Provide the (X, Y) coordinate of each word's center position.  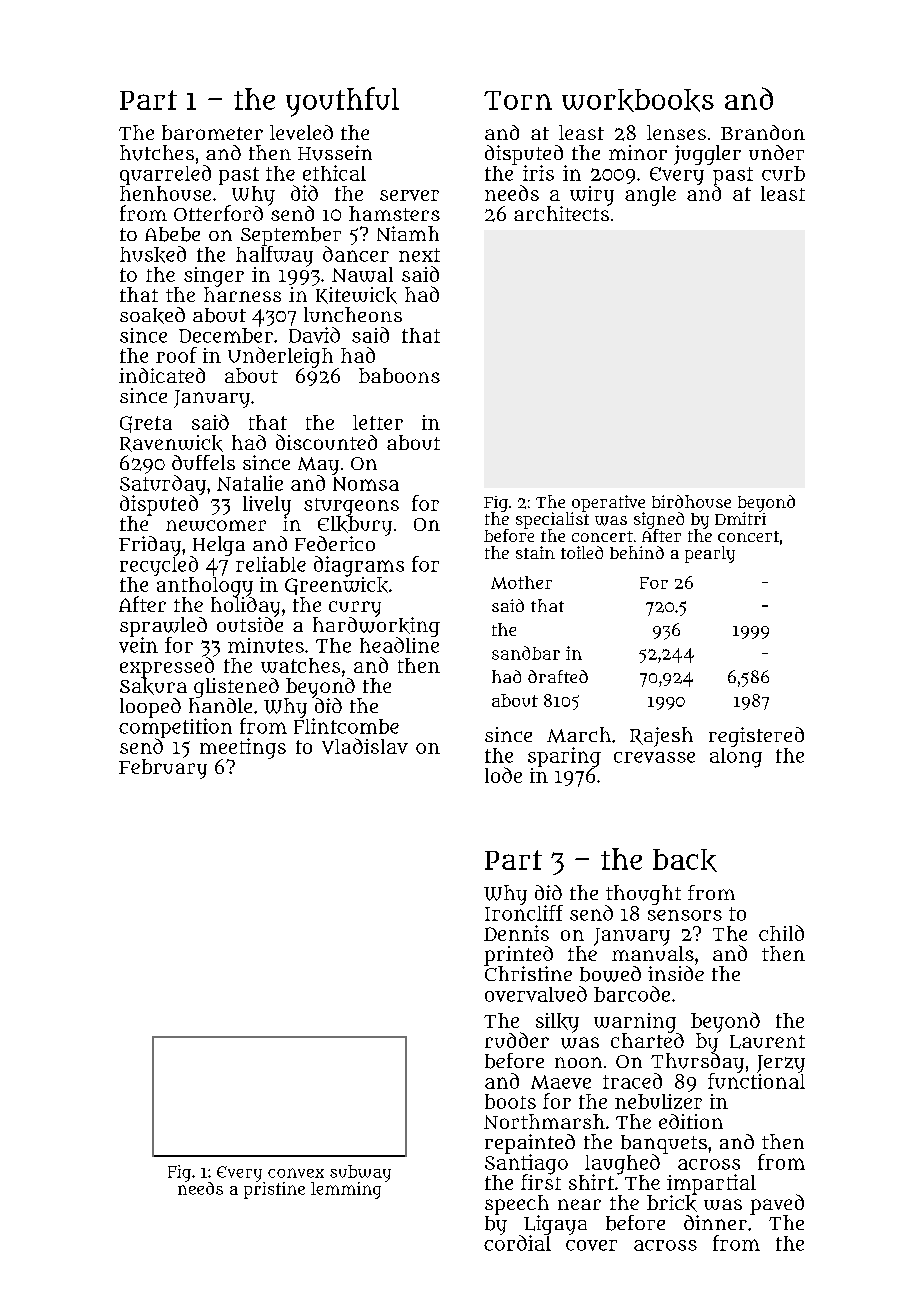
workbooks (638, 100)
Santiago (526, 1164)
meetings (243, 748)
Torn (518, 100)
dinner (715, 1222)
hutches (157, 153)
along (736, 758)
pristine (274, 1190)
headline (399, 645)
